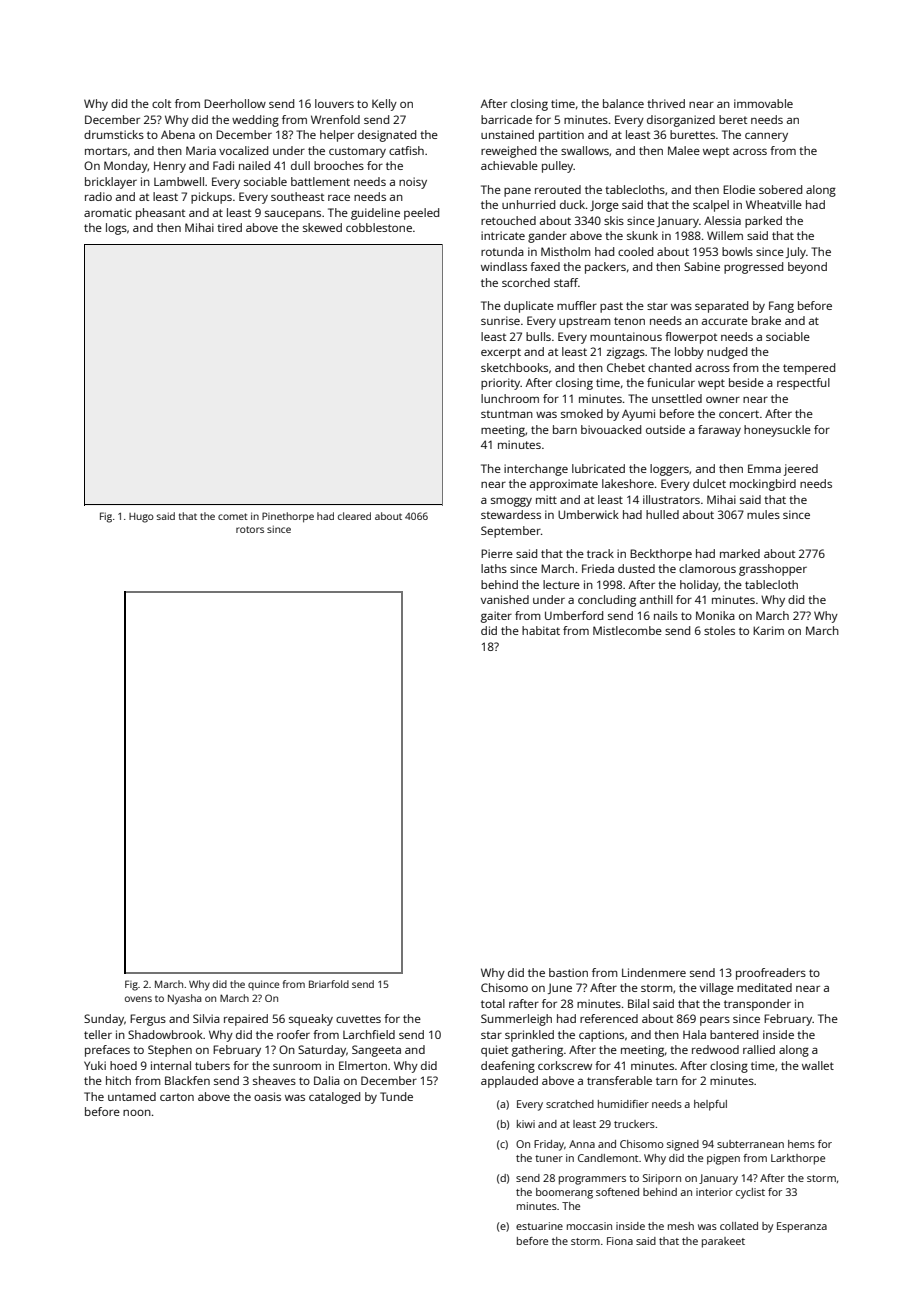 The height and width of the page is (1308, 924). I want to click on immovable, so click(763, 103).
